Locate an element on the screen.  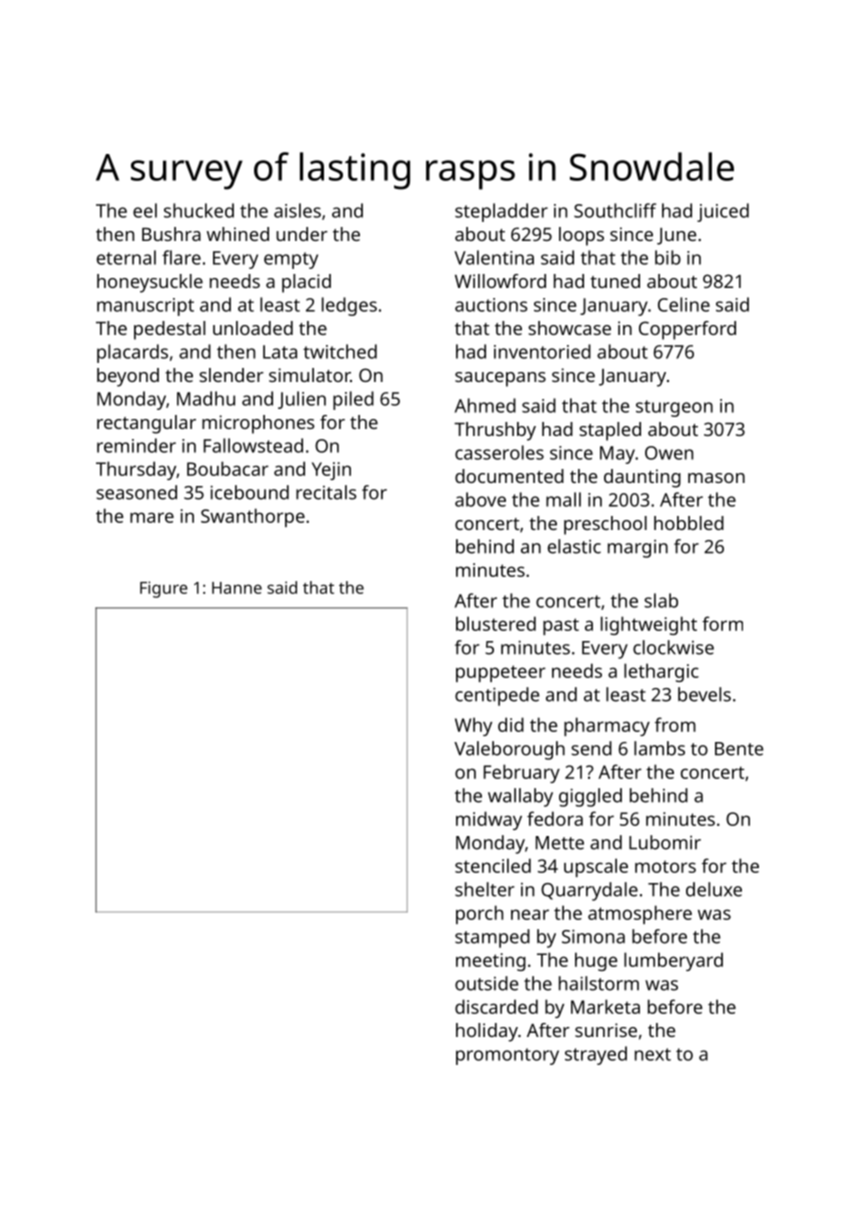
Quarrydale is located at coordinates (589, 891).
